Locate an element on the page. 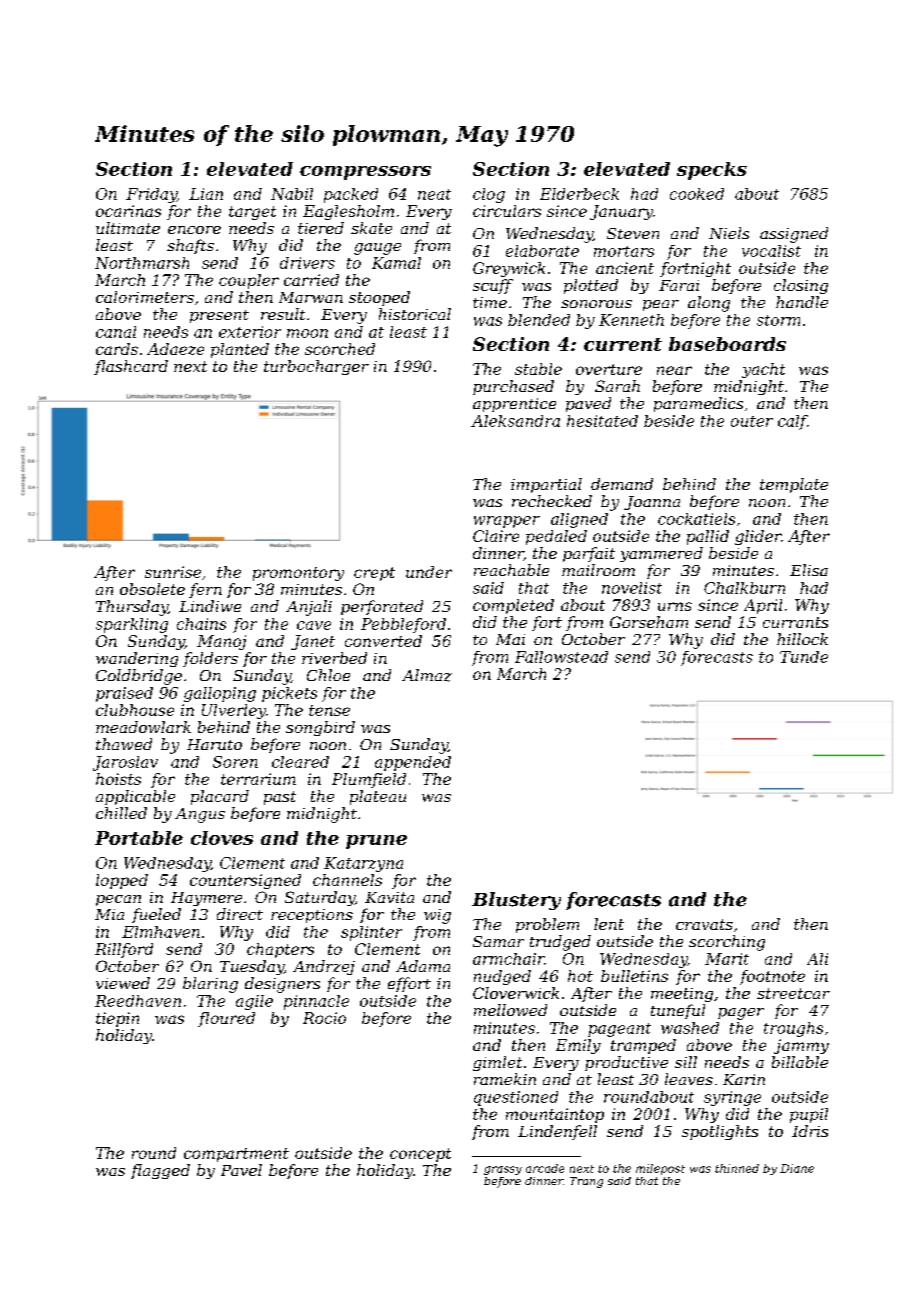 This document has width=924, height=1308. tramped is located at coordinates (643, 1046).
